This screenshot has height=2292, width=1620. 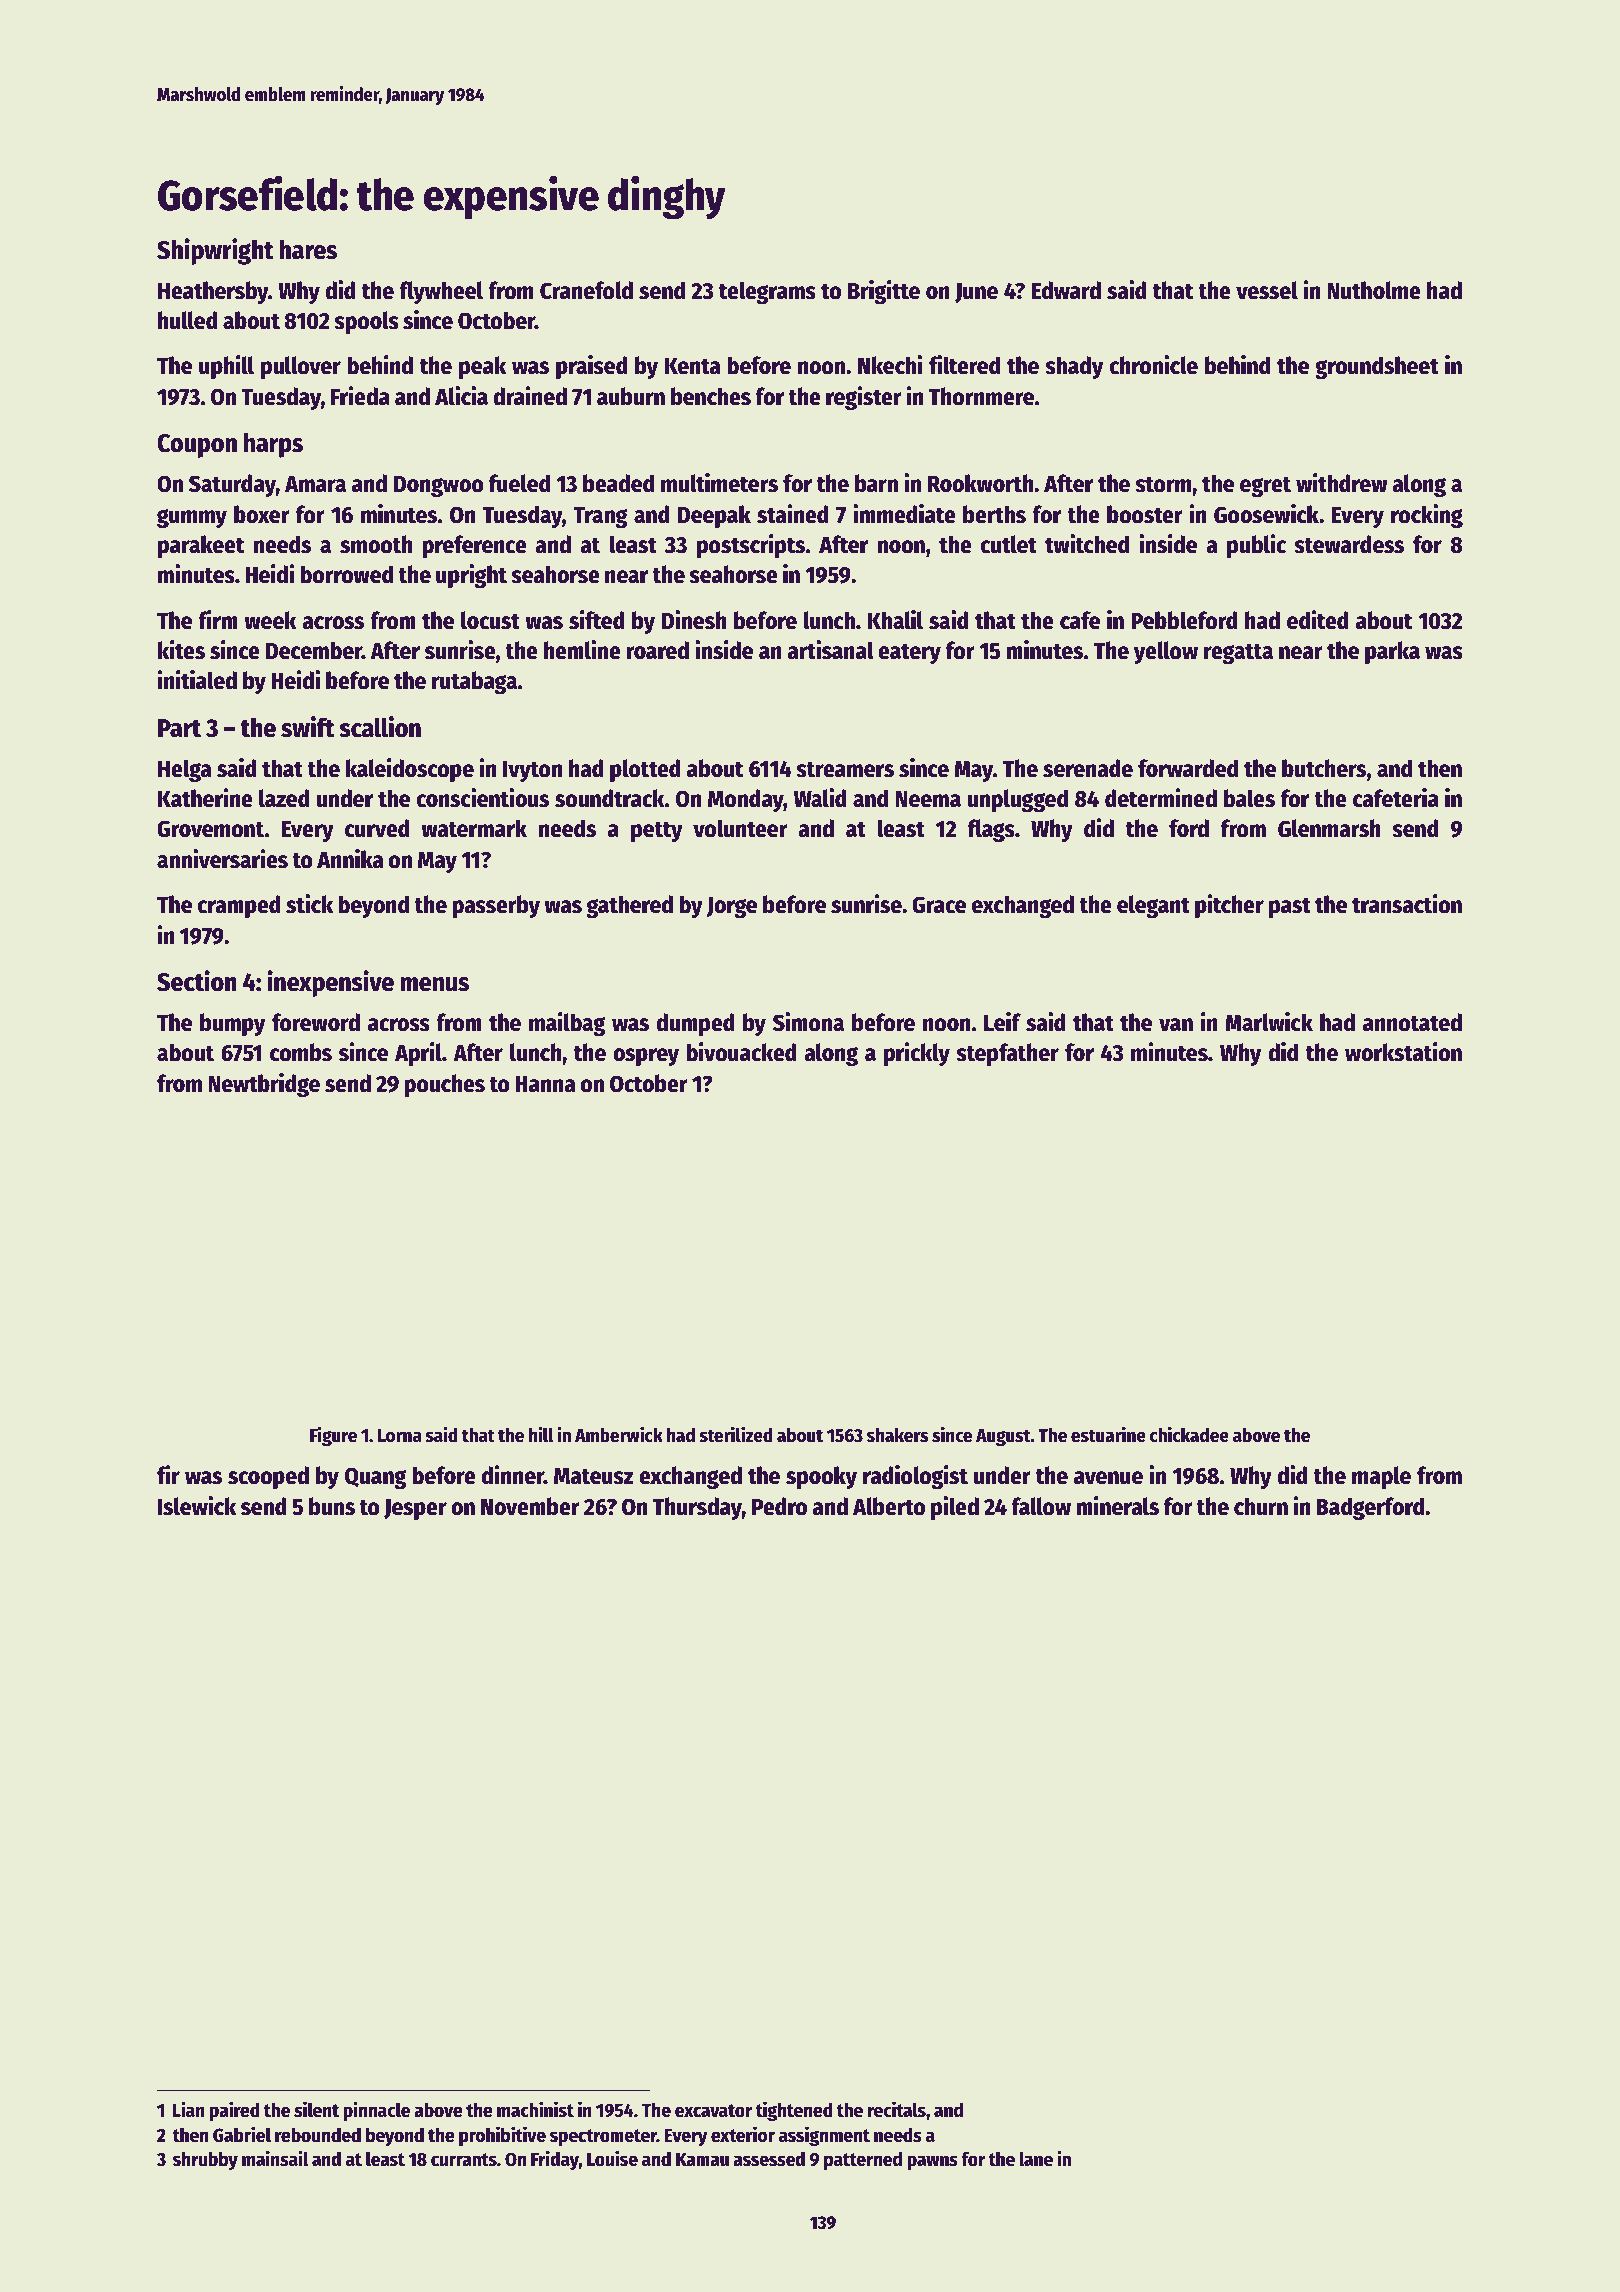 What do you see at coordinates (189, 2109) in the screenshot?
I see `Lian` at bounding box center [189, 2109].
